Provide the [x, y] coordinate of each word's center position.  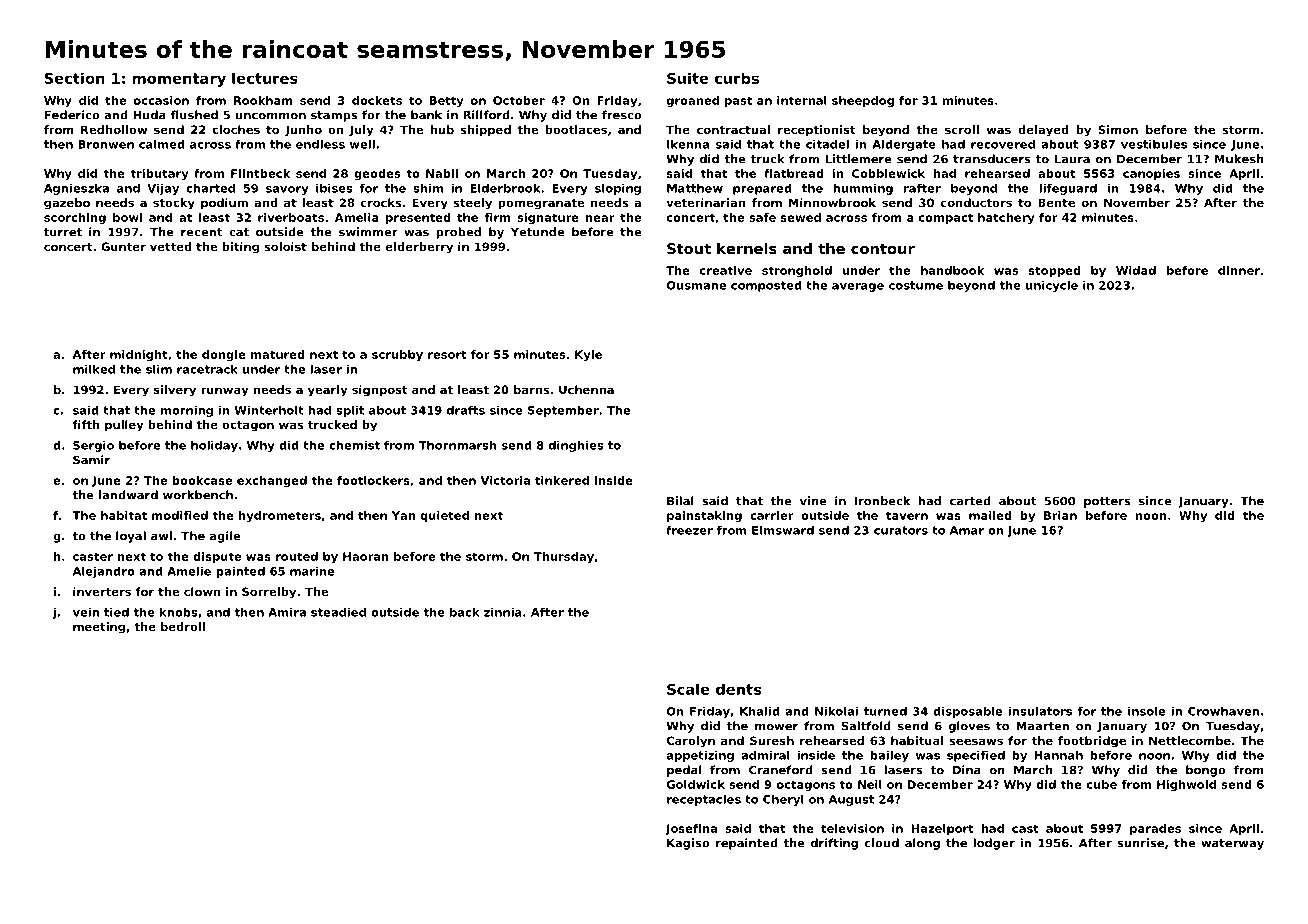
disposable [967, 712]
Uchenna [586, 389]
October [519, 100]
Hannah [1059, 755]
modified [180, 515]
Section [75, 78]
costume [916, 285]
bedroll [183, 626]
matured [278, 354]
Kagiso [688, 844]
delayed [1043, 131]
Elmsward [783, 530]
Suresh [772, 740]
